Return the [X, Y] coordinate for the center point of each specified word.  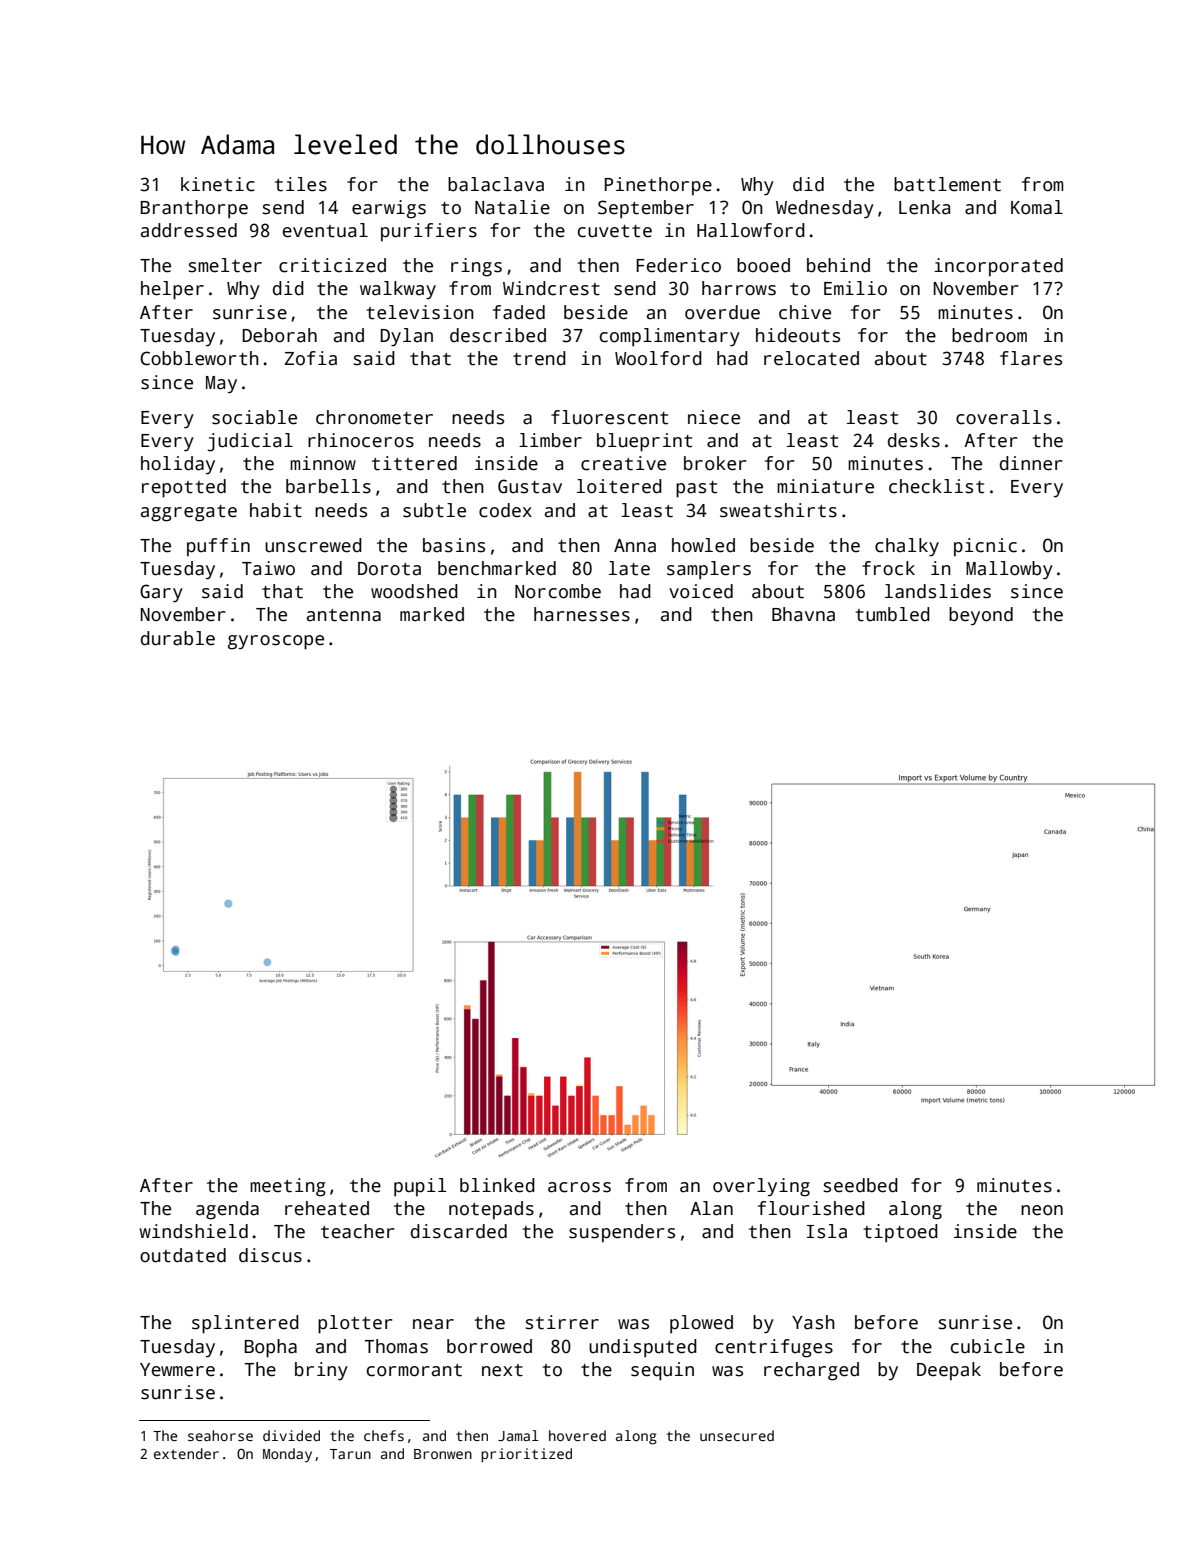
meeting [288, 1187]
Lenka [924, 207]
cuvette [615, 231]
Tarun [350, 1454]
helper [172, 290]
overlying [761, 1187]
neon [1042, 1210]
